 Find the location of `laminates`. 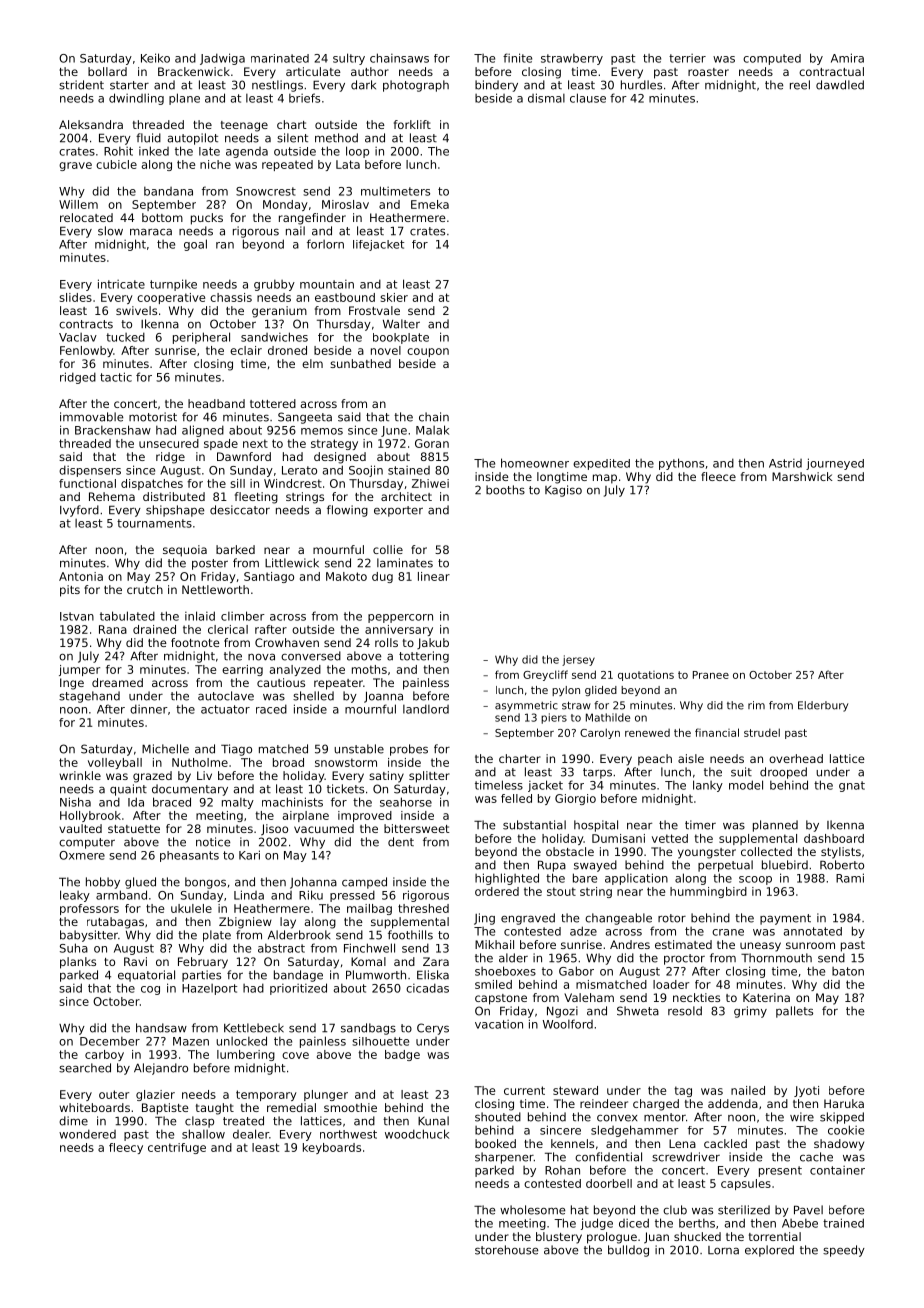

laminates is located at coordinates (405, 563).
